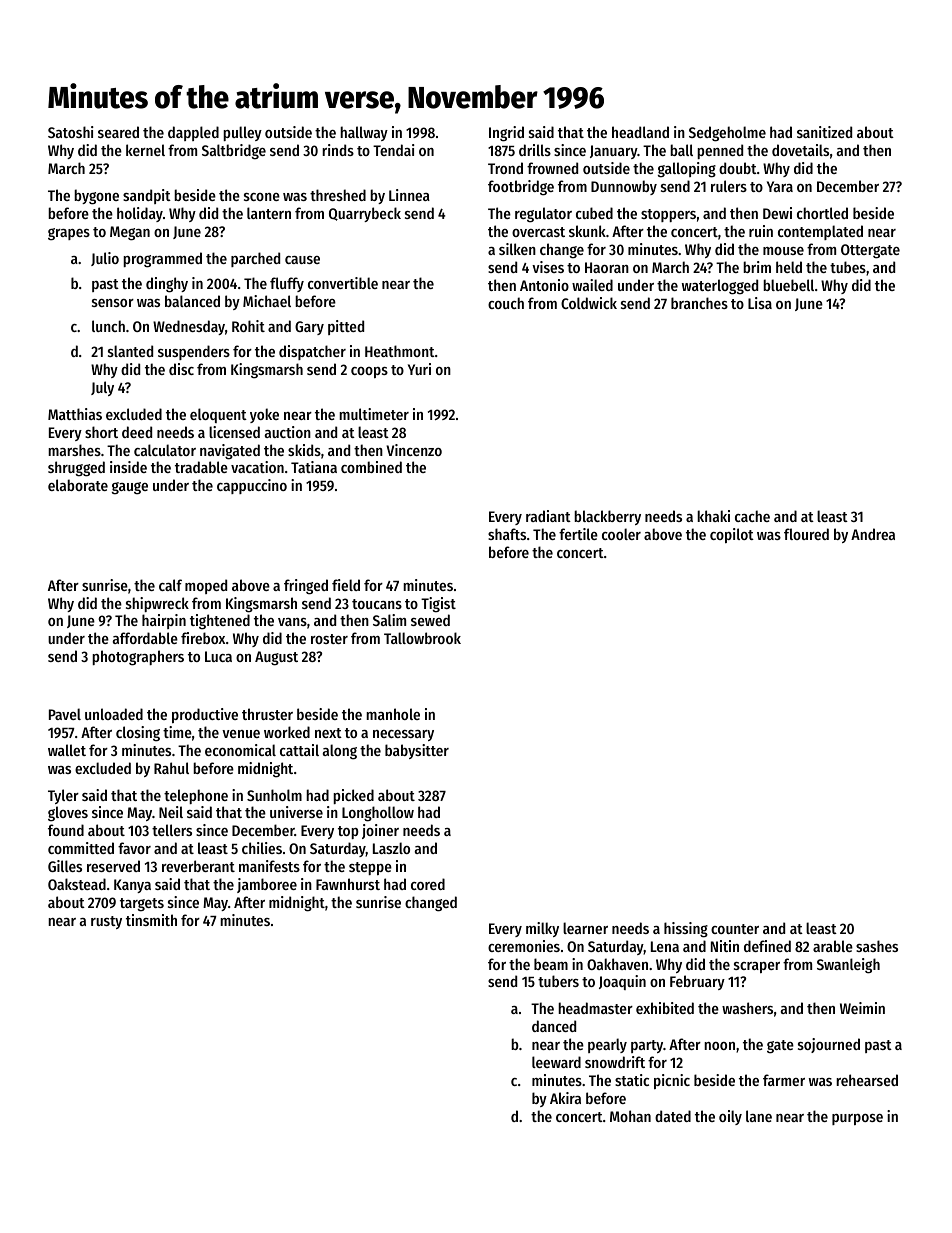 This screenshot has width=952, height=1233. I want to click on Ingrid, so click(506, 134).
